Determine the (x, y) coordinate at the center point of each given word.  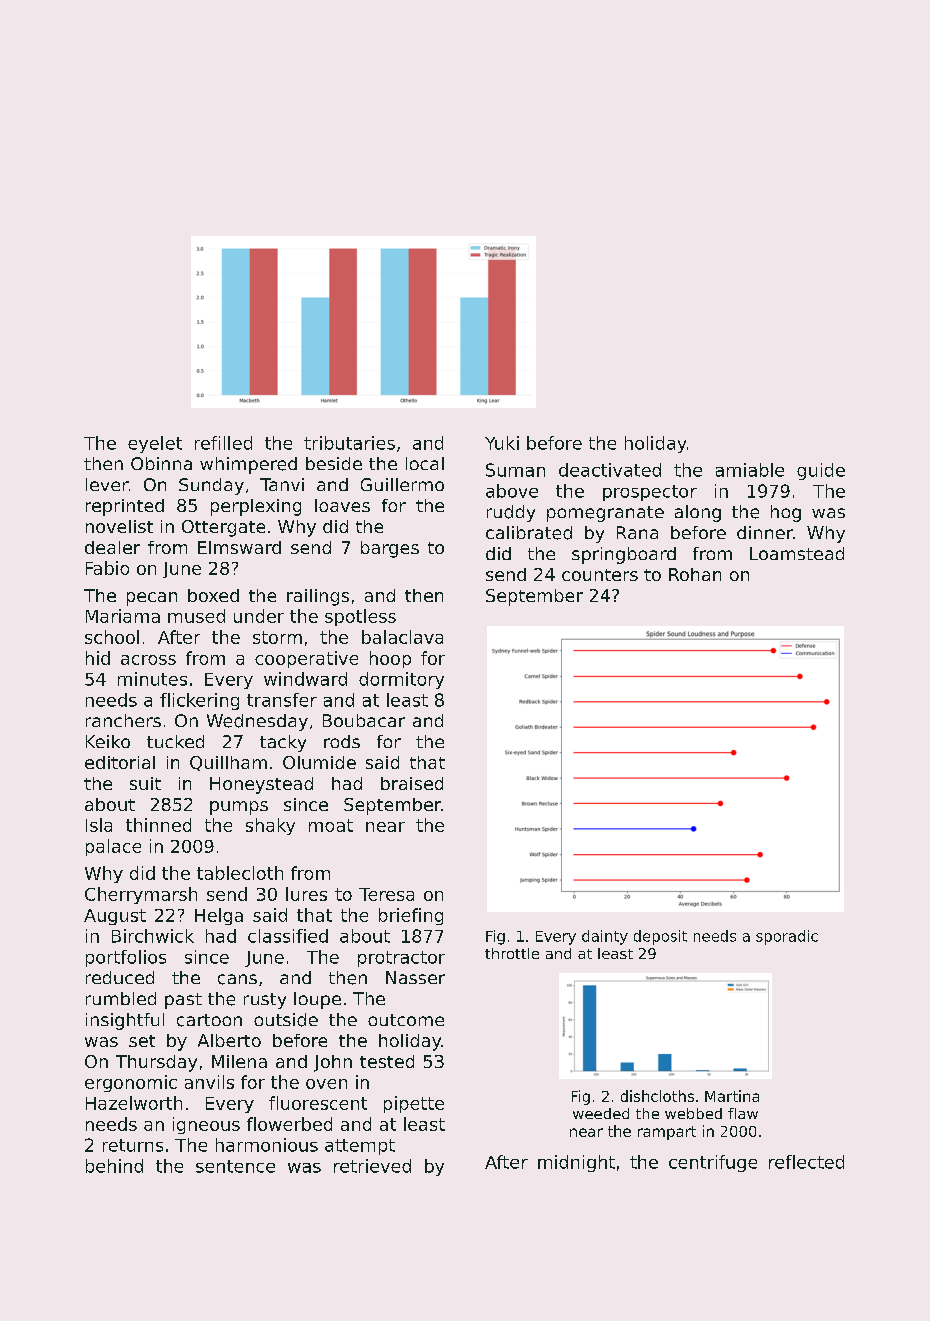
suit (145, 783)
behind (114, 1166)
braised (412, 783)
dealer (112, 547)
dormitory (401, 680)
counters (600, 575)
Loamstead (797, 553)
